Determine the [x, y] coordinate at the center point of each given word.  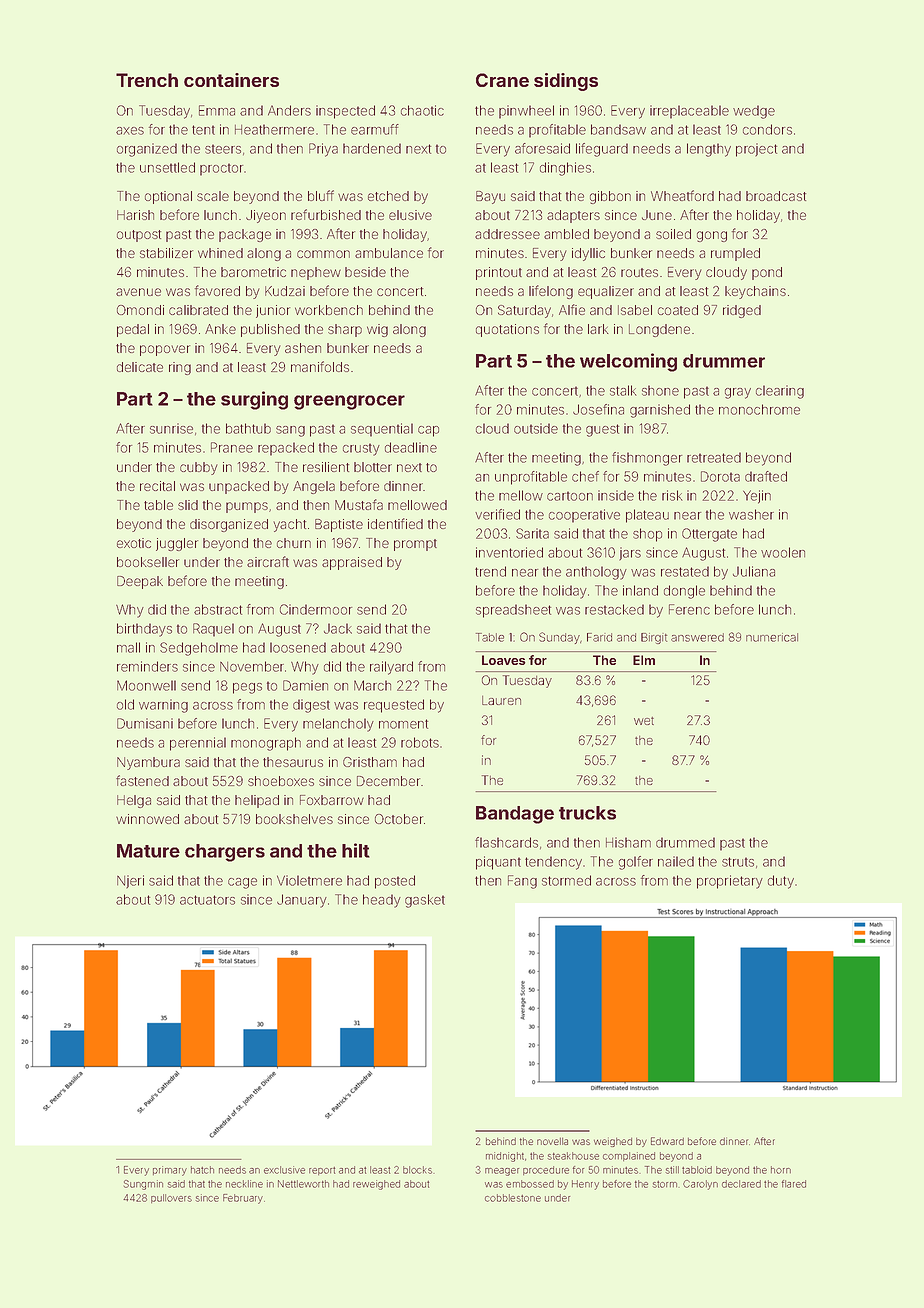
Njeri [130, 882]
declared [741, 1184]
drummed [685, 842]
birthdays [144, 630]
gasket [425, 901]
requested [394, 706]
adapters [573, 216]
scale [213, 196]
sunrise [171, 428]
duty [781, 882]
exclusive [284, 1170]
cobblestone [513, 1198]
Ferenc [689, 609]
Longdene [659, 330]
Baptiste [339, 525]
